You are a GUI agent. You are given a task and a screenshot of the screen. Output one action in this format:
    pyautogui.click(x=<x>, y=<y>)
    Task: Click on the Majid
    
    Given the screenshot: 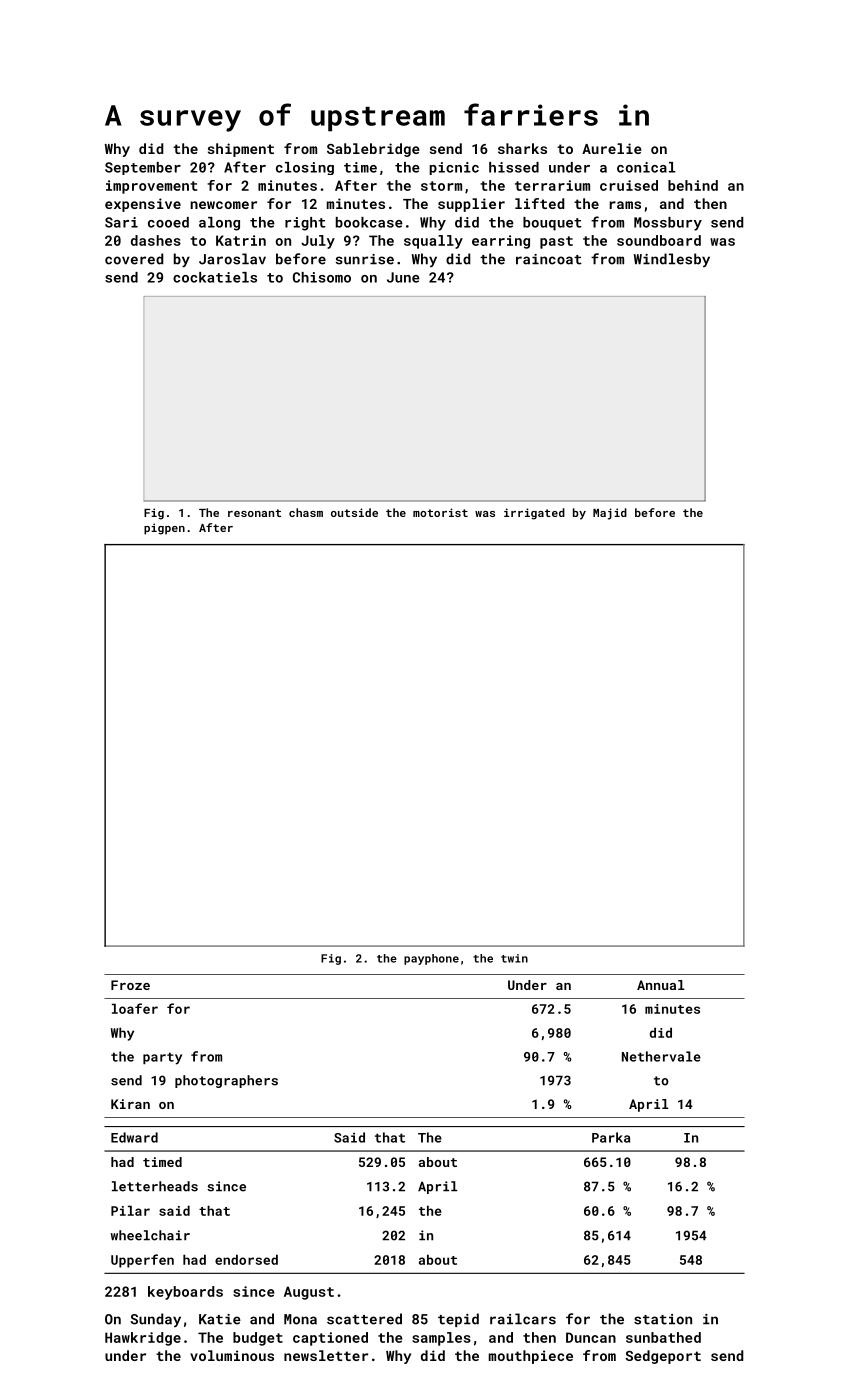 What is the action you would take?
    pyautogui.click(x=610, y=514)
